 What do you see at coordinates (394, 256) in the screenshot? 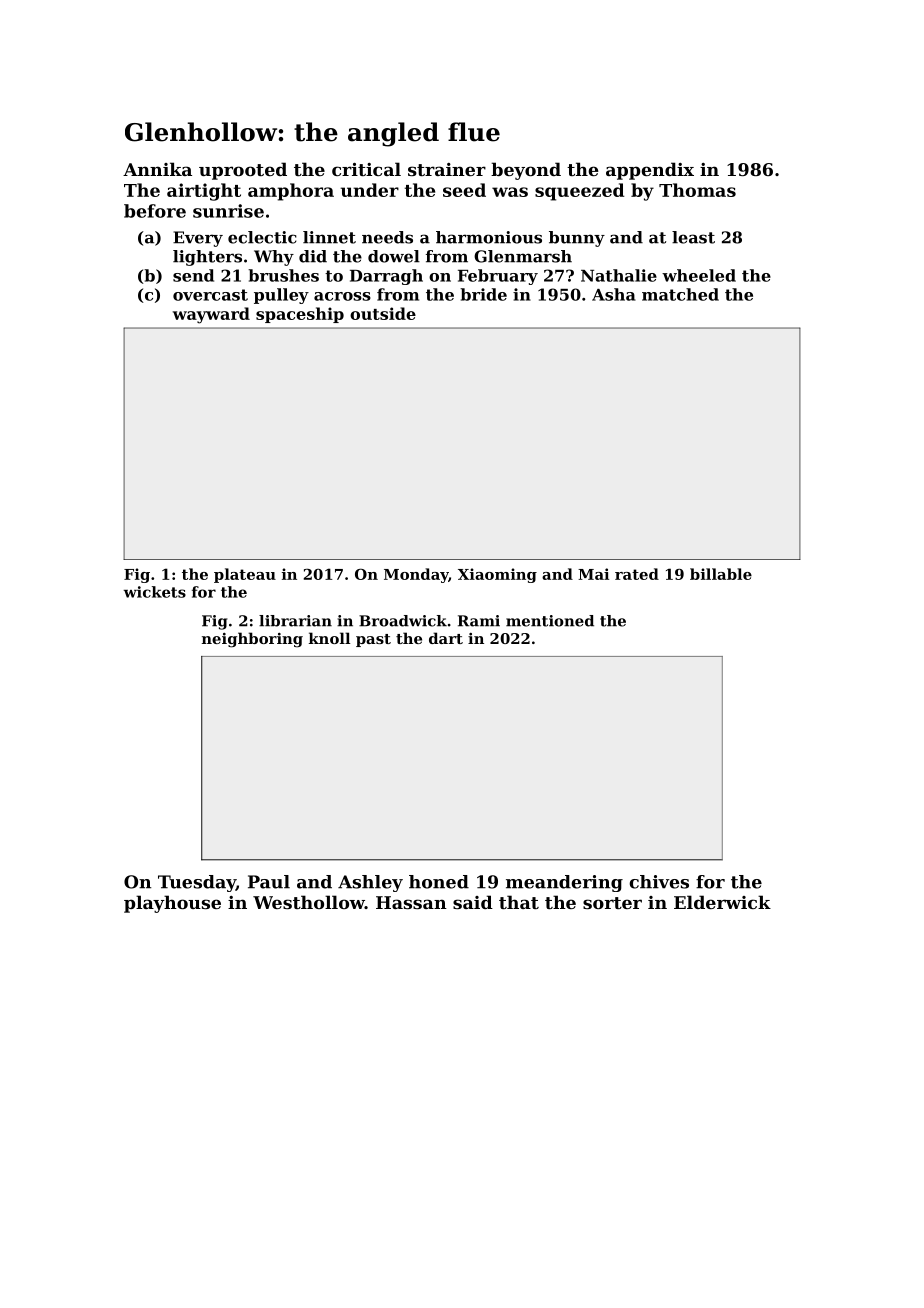
I see `dowel` at bounding box center [394, 256].
